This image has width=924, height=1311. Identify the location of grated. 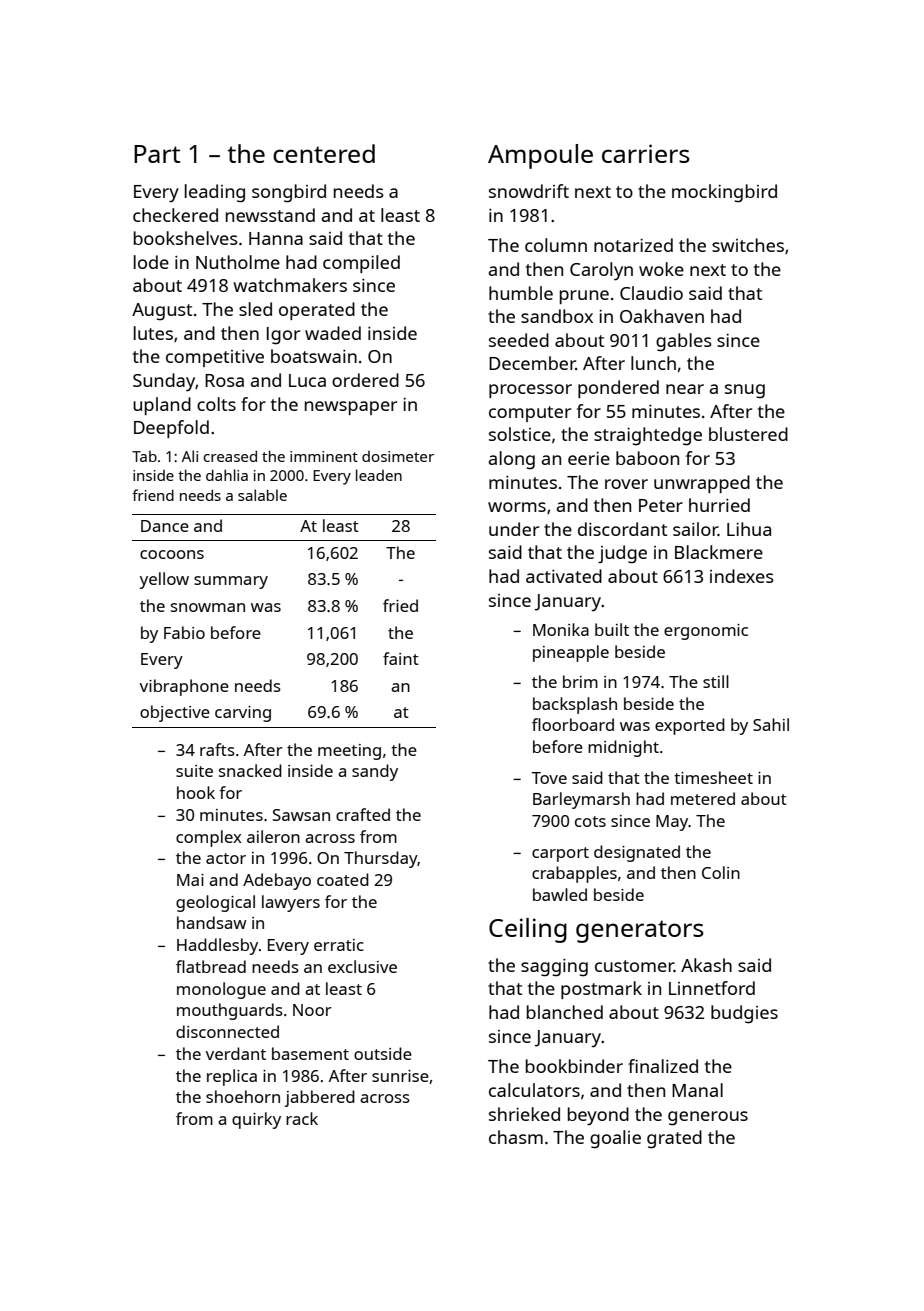
(674, 1139).
